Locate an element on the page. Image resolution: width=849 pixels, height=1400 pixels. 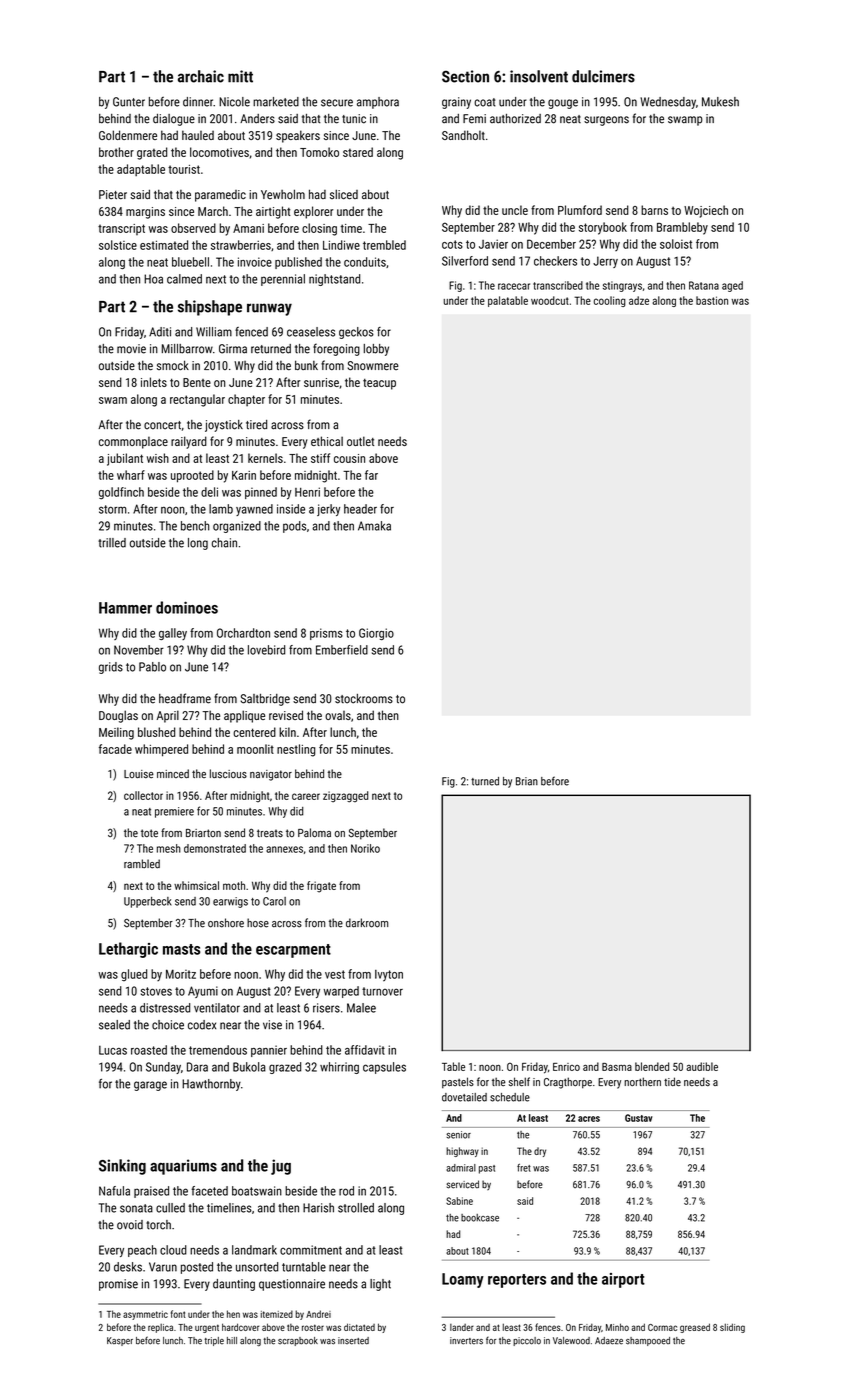
Girma is located at coordinates (233, 349).
